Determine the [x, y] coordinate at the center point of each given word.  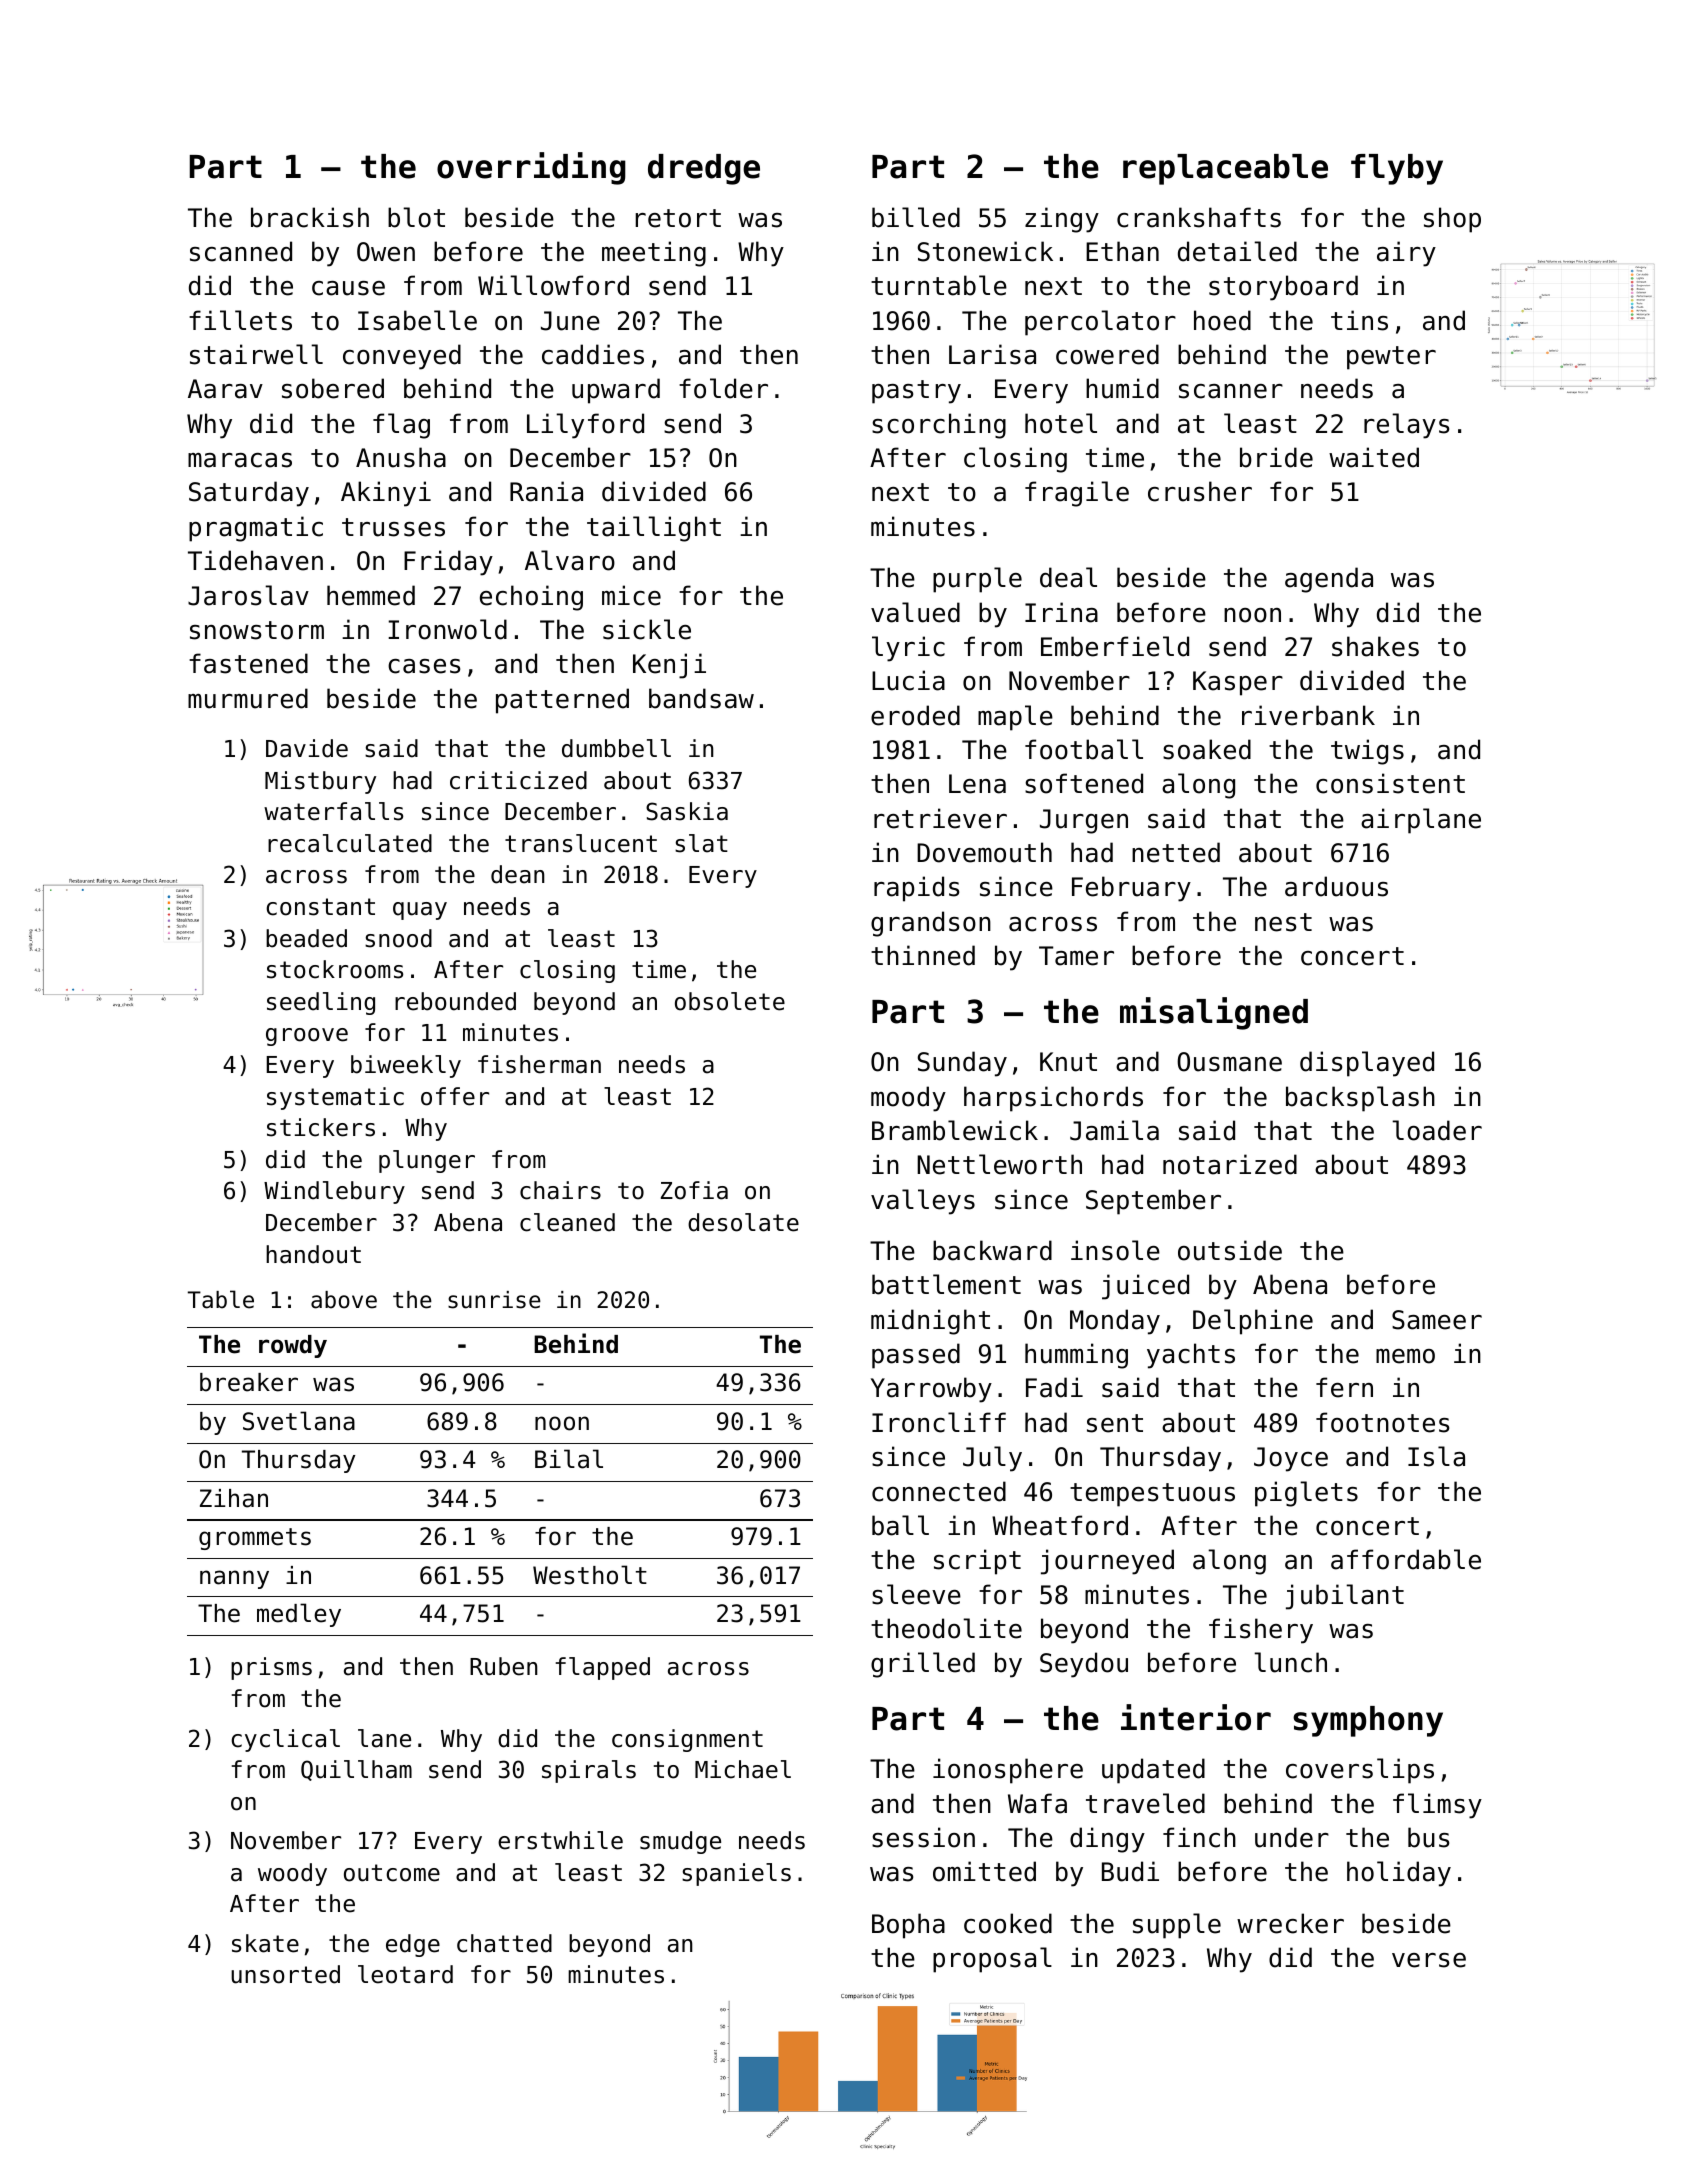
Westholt [590, 1575]
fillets [240, 320]
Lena [977, 784]
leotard [405, 1974]
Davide [307, 748]
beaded [306, 938]
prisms [271, 1668]
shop [1452, 220]
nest [1283, 922]
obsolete [730, 1001]
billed [916, 217]
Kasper [1238, 683]
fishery [1261, 1631]
